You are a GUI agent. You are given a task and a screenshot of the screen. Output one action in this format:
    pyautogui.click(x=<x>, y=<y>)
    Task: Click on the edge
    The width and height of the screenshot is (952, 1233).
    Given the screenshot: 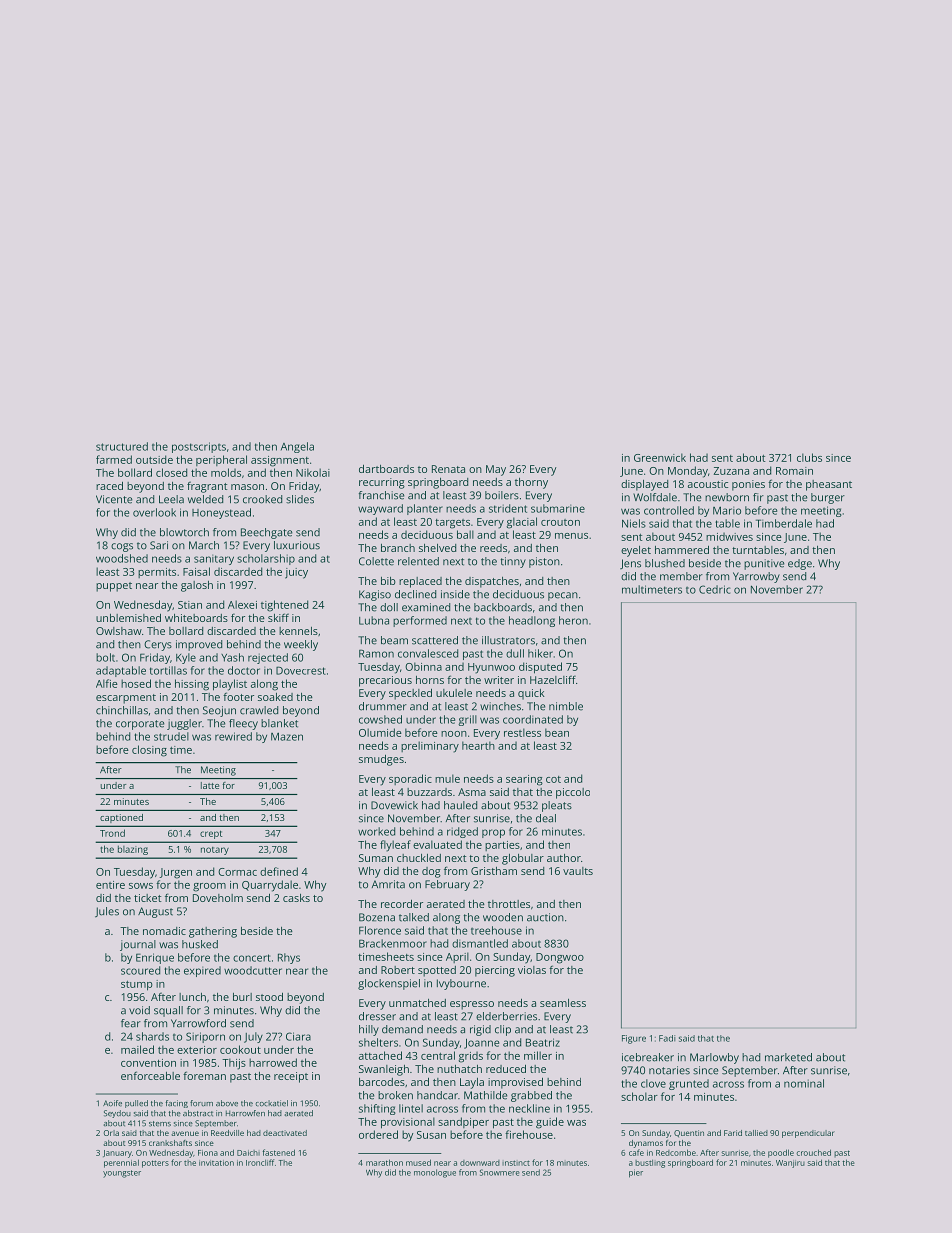 What is the action you would take?
    pyautogui.click(x=800, y=564)
